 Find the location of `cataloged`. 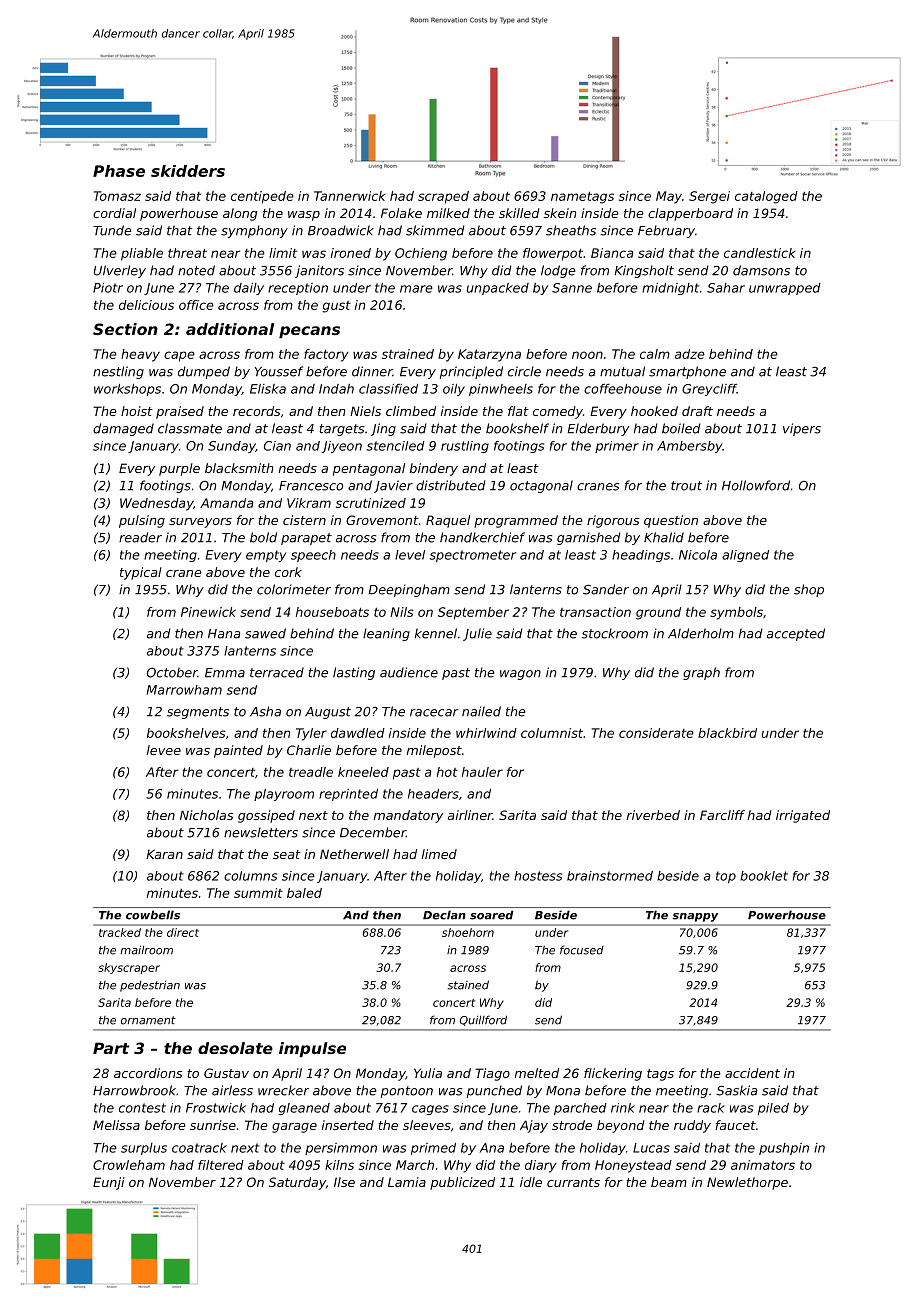

cataloged is located at coordinates (766, 197).
